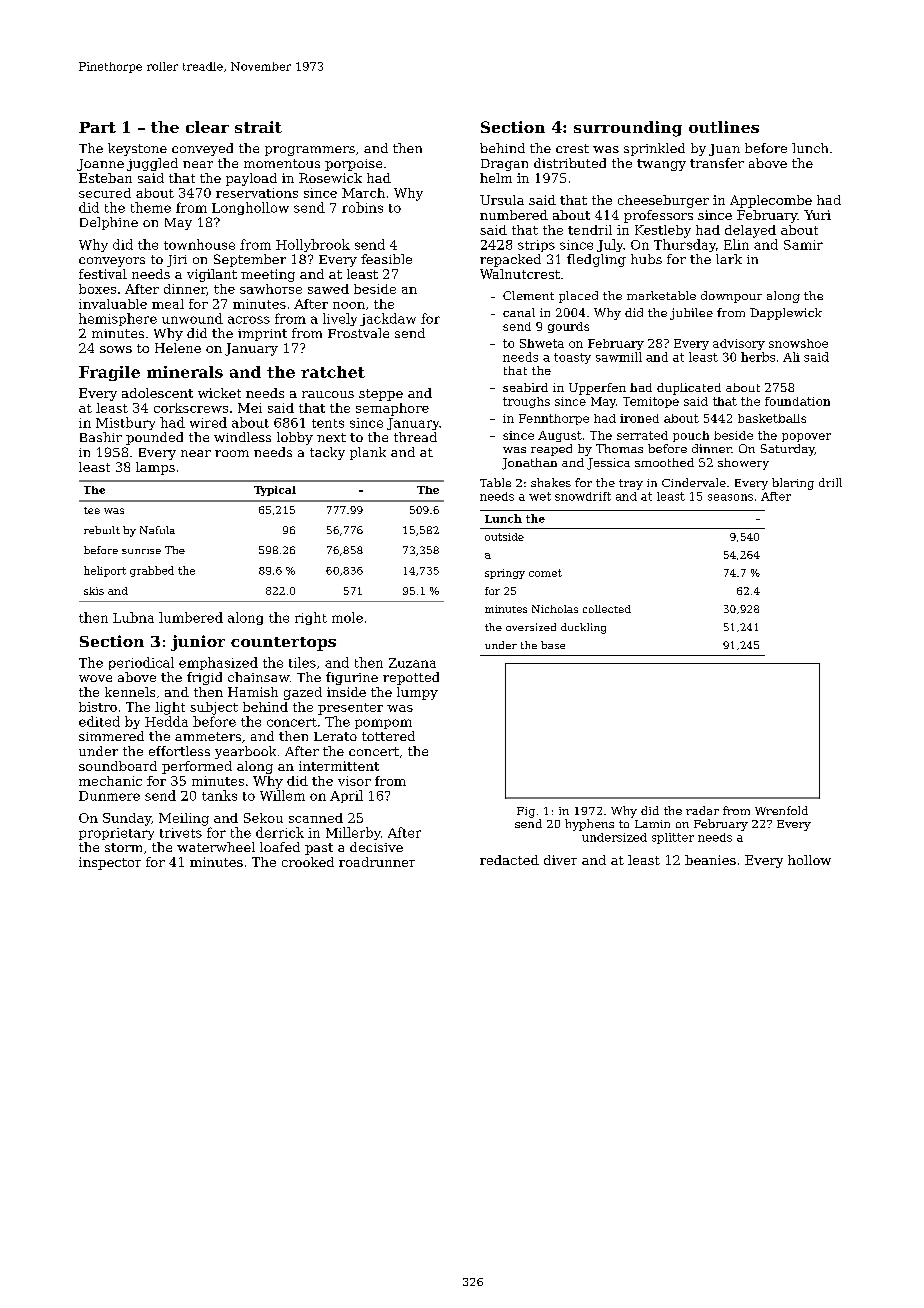 The height and width of the screenshot is (1308, 924). I want to click on Wrenfold, so click(781, 810).
